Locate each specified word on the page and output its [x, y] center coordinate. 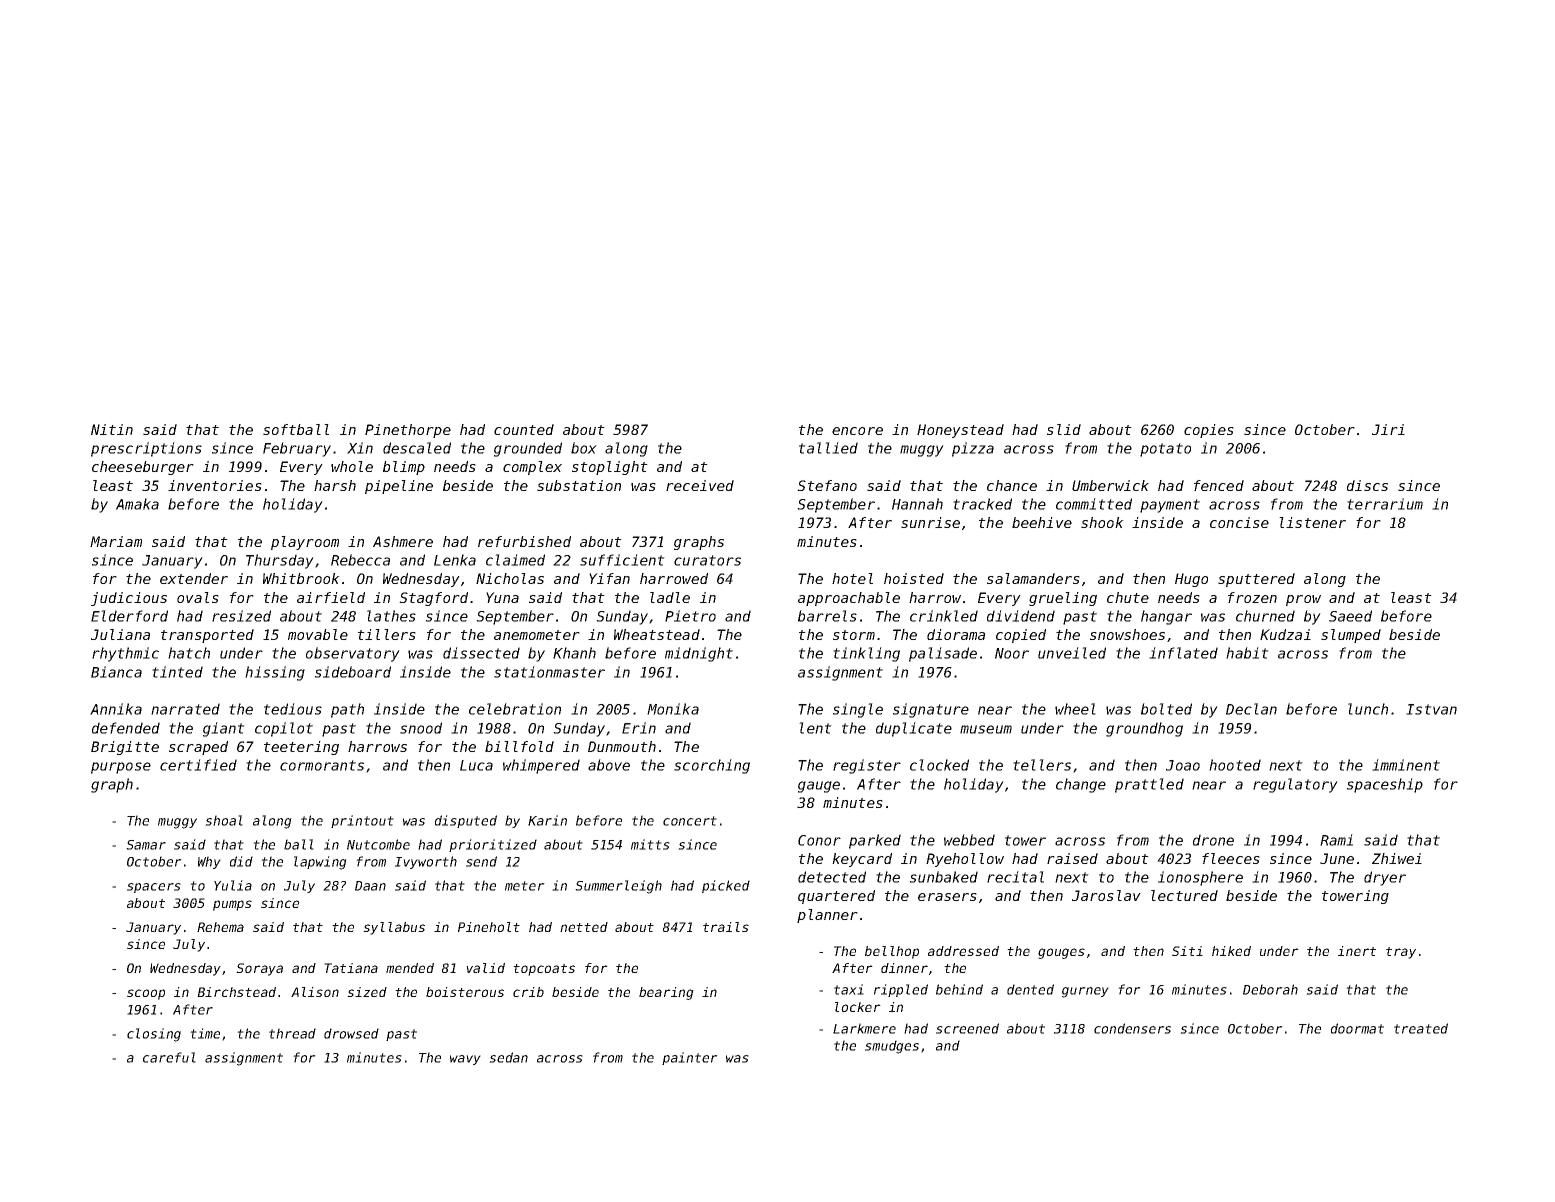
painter [690, 1058]
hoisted [914, 578]
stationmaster [549, 672]
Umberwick [1110, 485]
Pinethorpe [408, 431]
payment [1170, 506]
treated [1421, 1028]
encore [857, 431]
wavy [465, 1060]
